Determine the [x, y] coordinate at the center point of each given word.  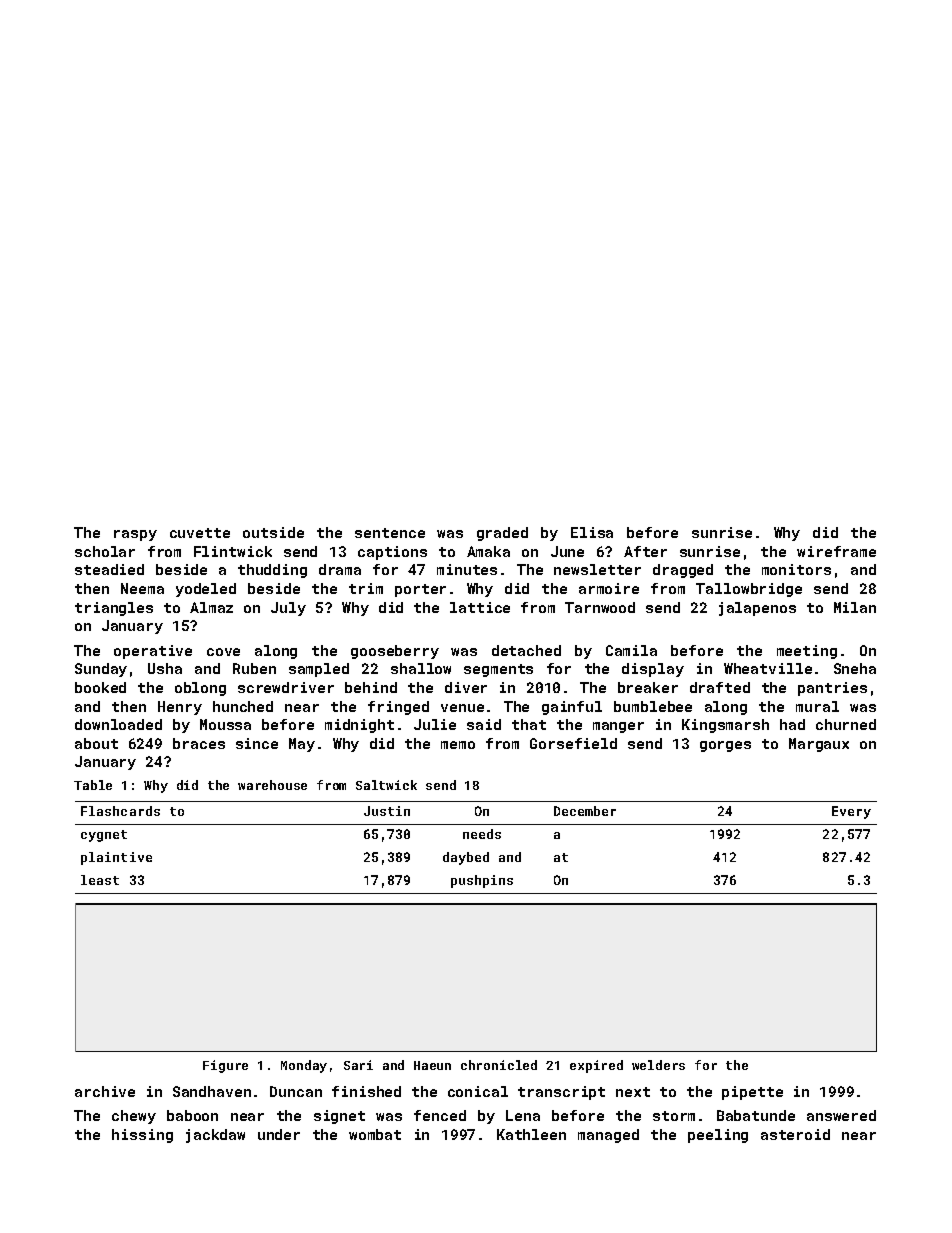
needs [482, 834]
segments [498, 670]
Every [851, 812]
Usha [165, 668]
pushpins [482, 881]
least [100, 880]
